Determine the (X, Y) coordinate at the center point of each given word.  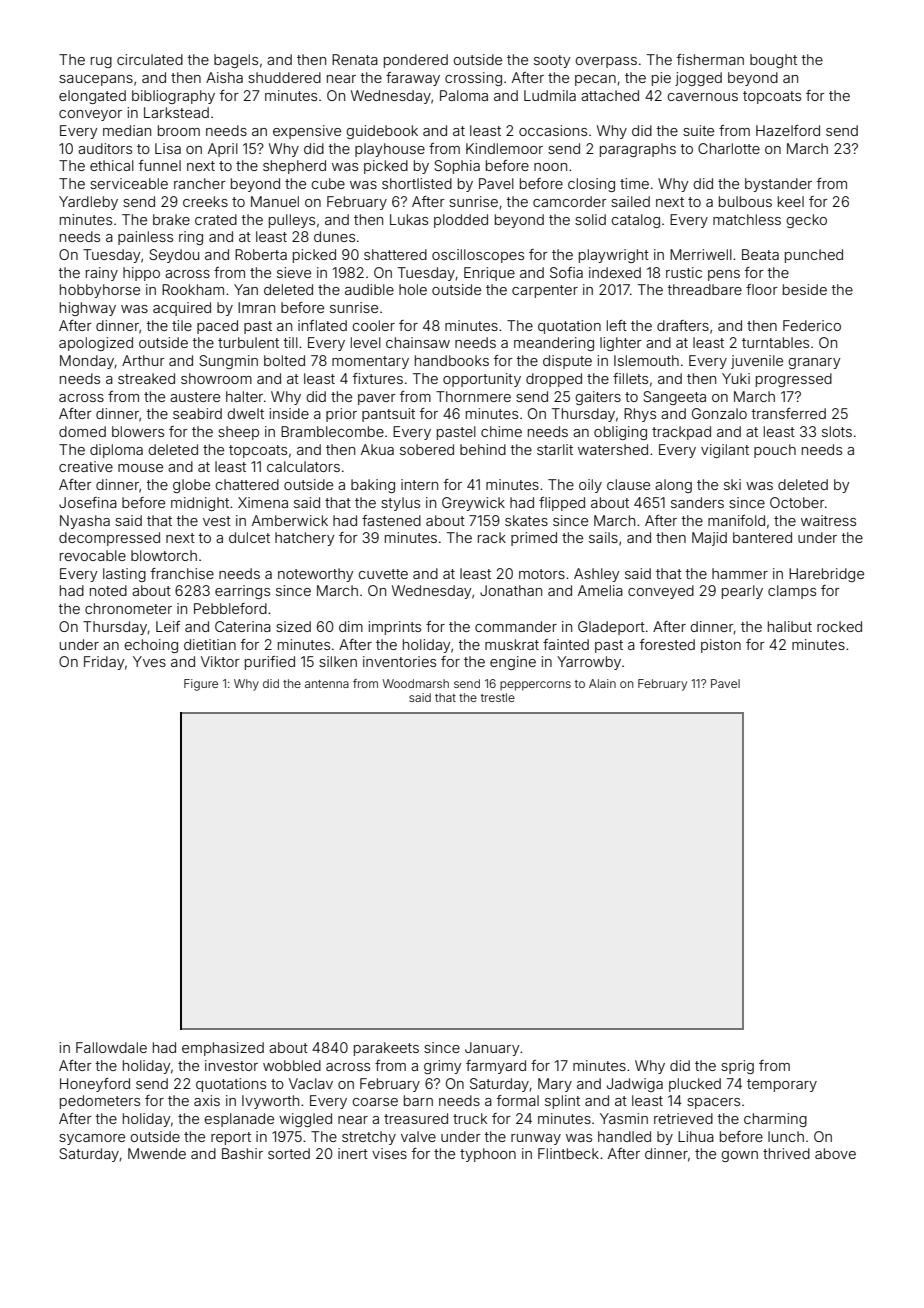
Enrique (489, 274)
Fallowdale (111, 1047)
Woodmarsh (416, 683)
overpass (606, 62)
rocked (839, 626)
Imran (256, 307)
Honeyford (95, 1085)
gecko (806, 221)
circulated (150, 59)
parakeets (386, 1049)
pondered (416, 61)
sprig (737, 1067)
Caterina (243, 626)
